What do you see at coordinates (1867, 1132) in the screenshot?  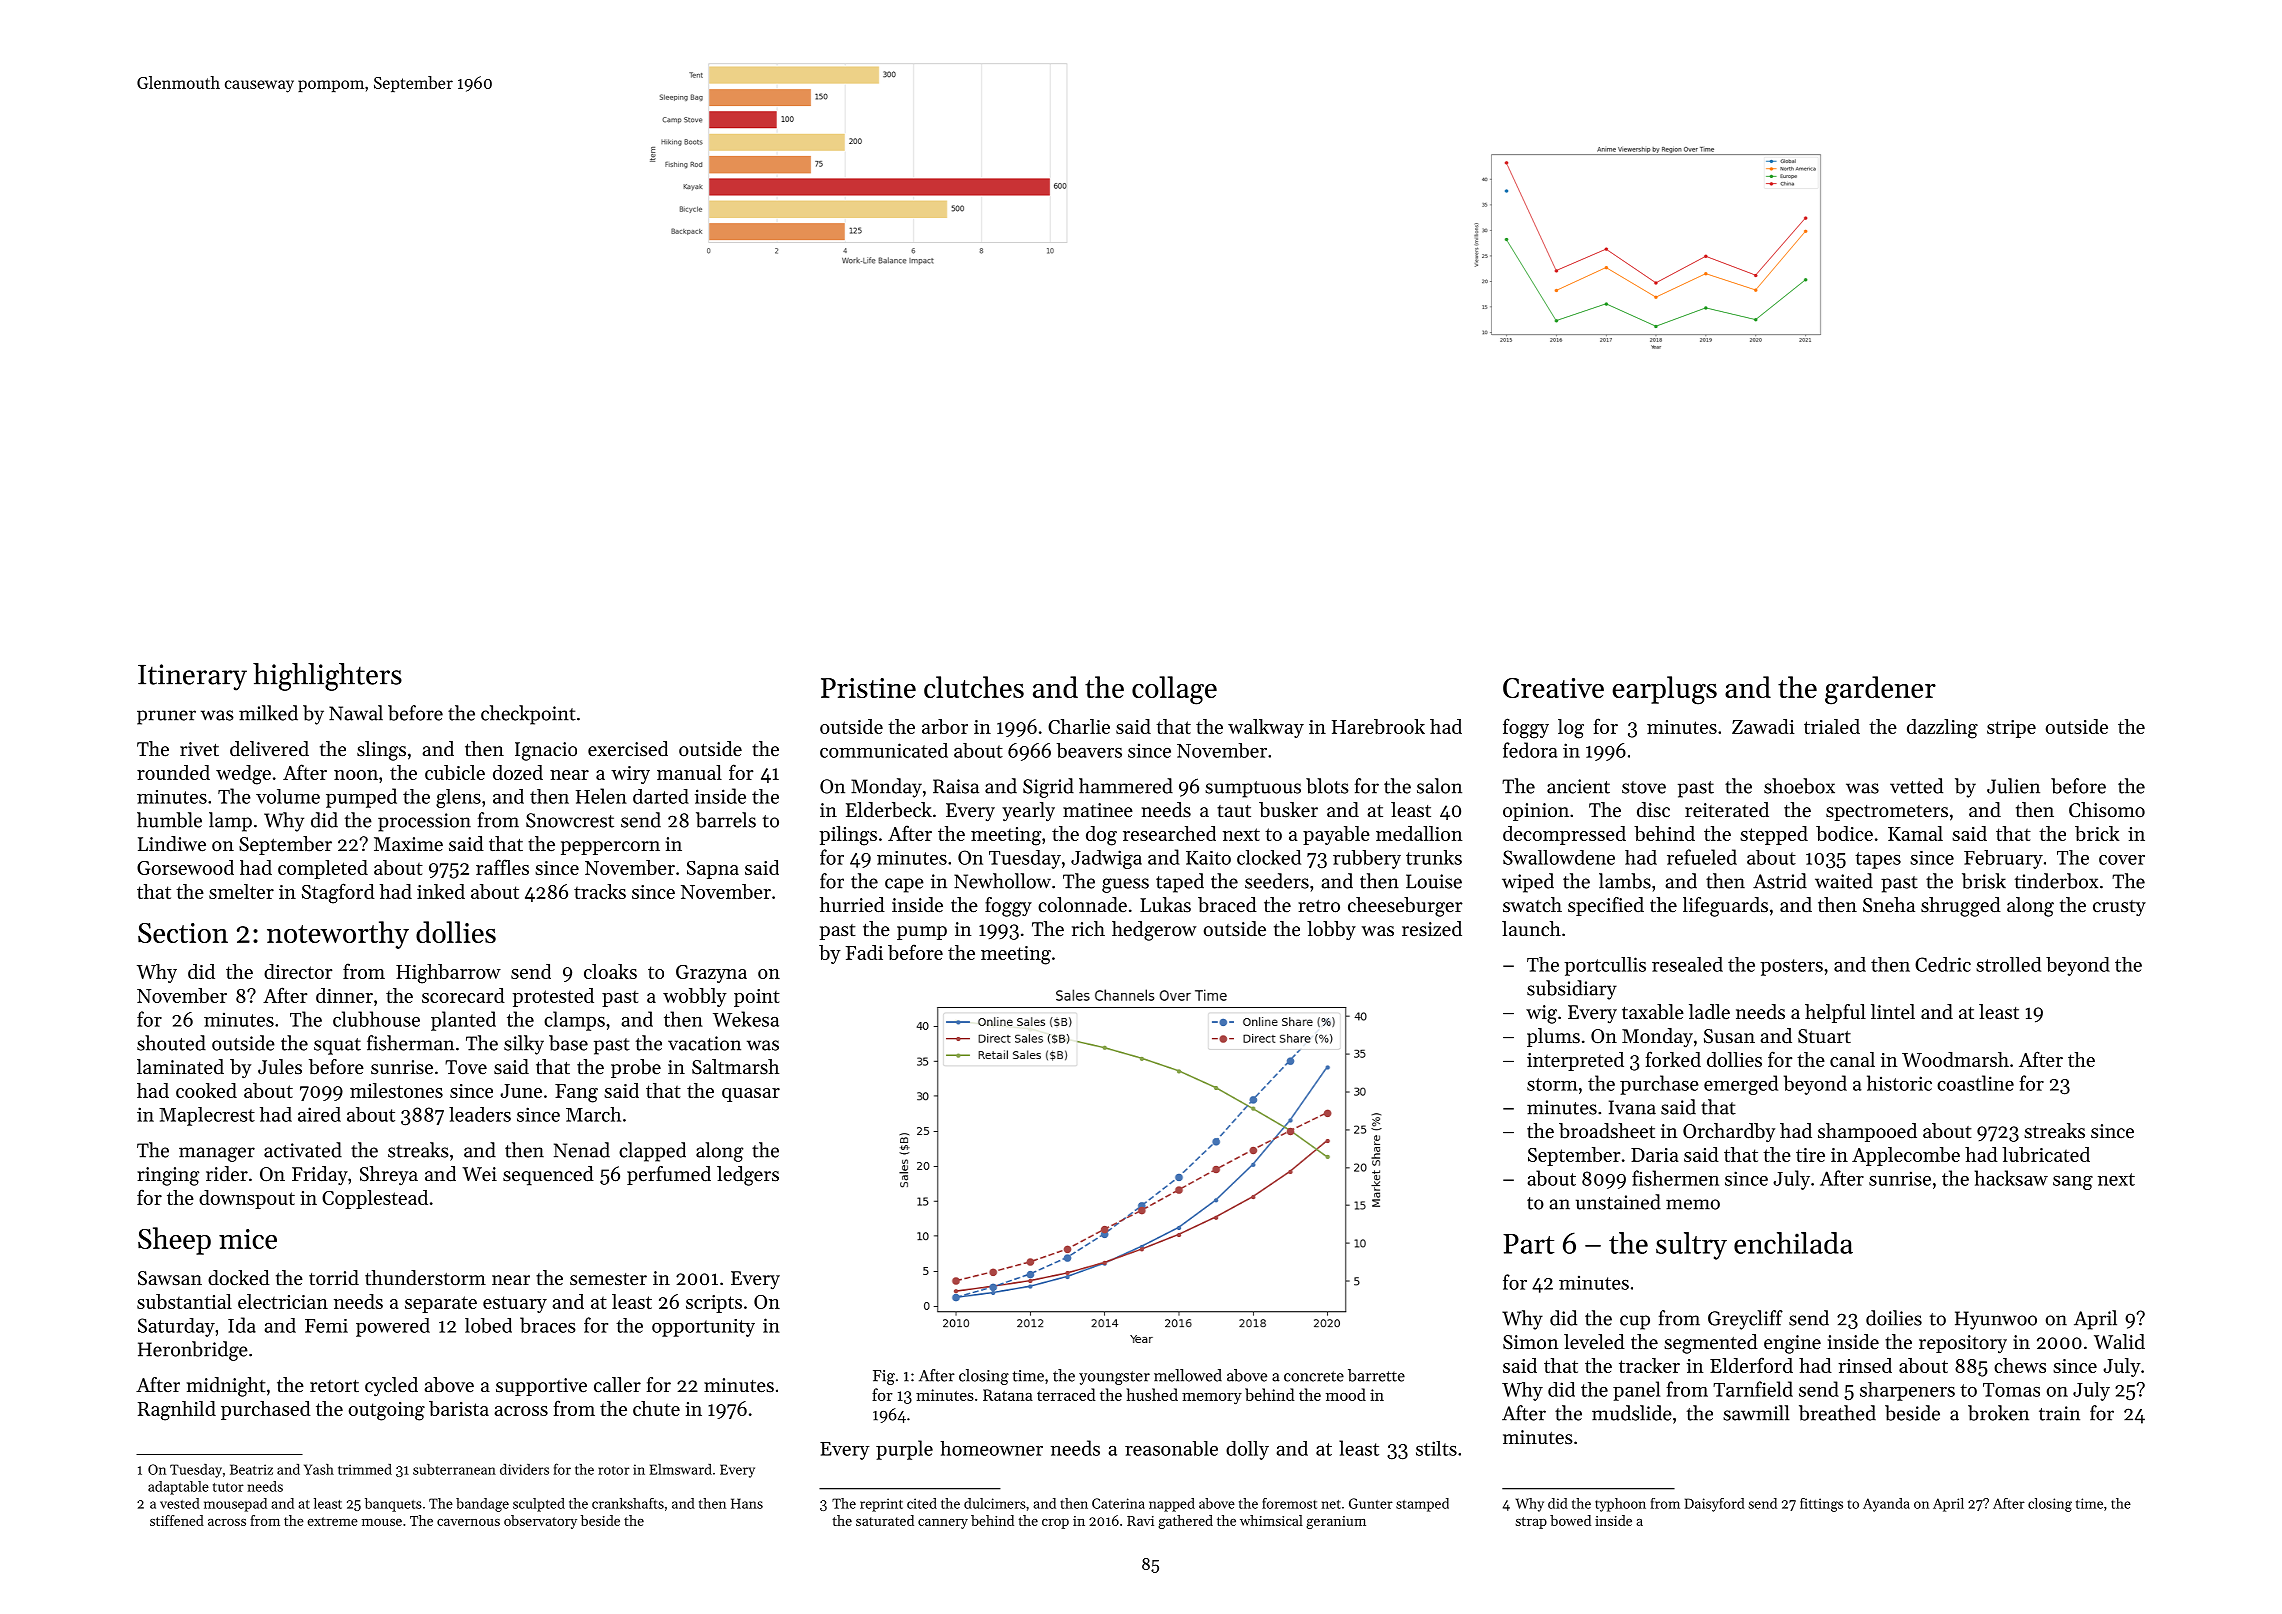 I see `shampooed` at bounding box center [1867, 1132].
